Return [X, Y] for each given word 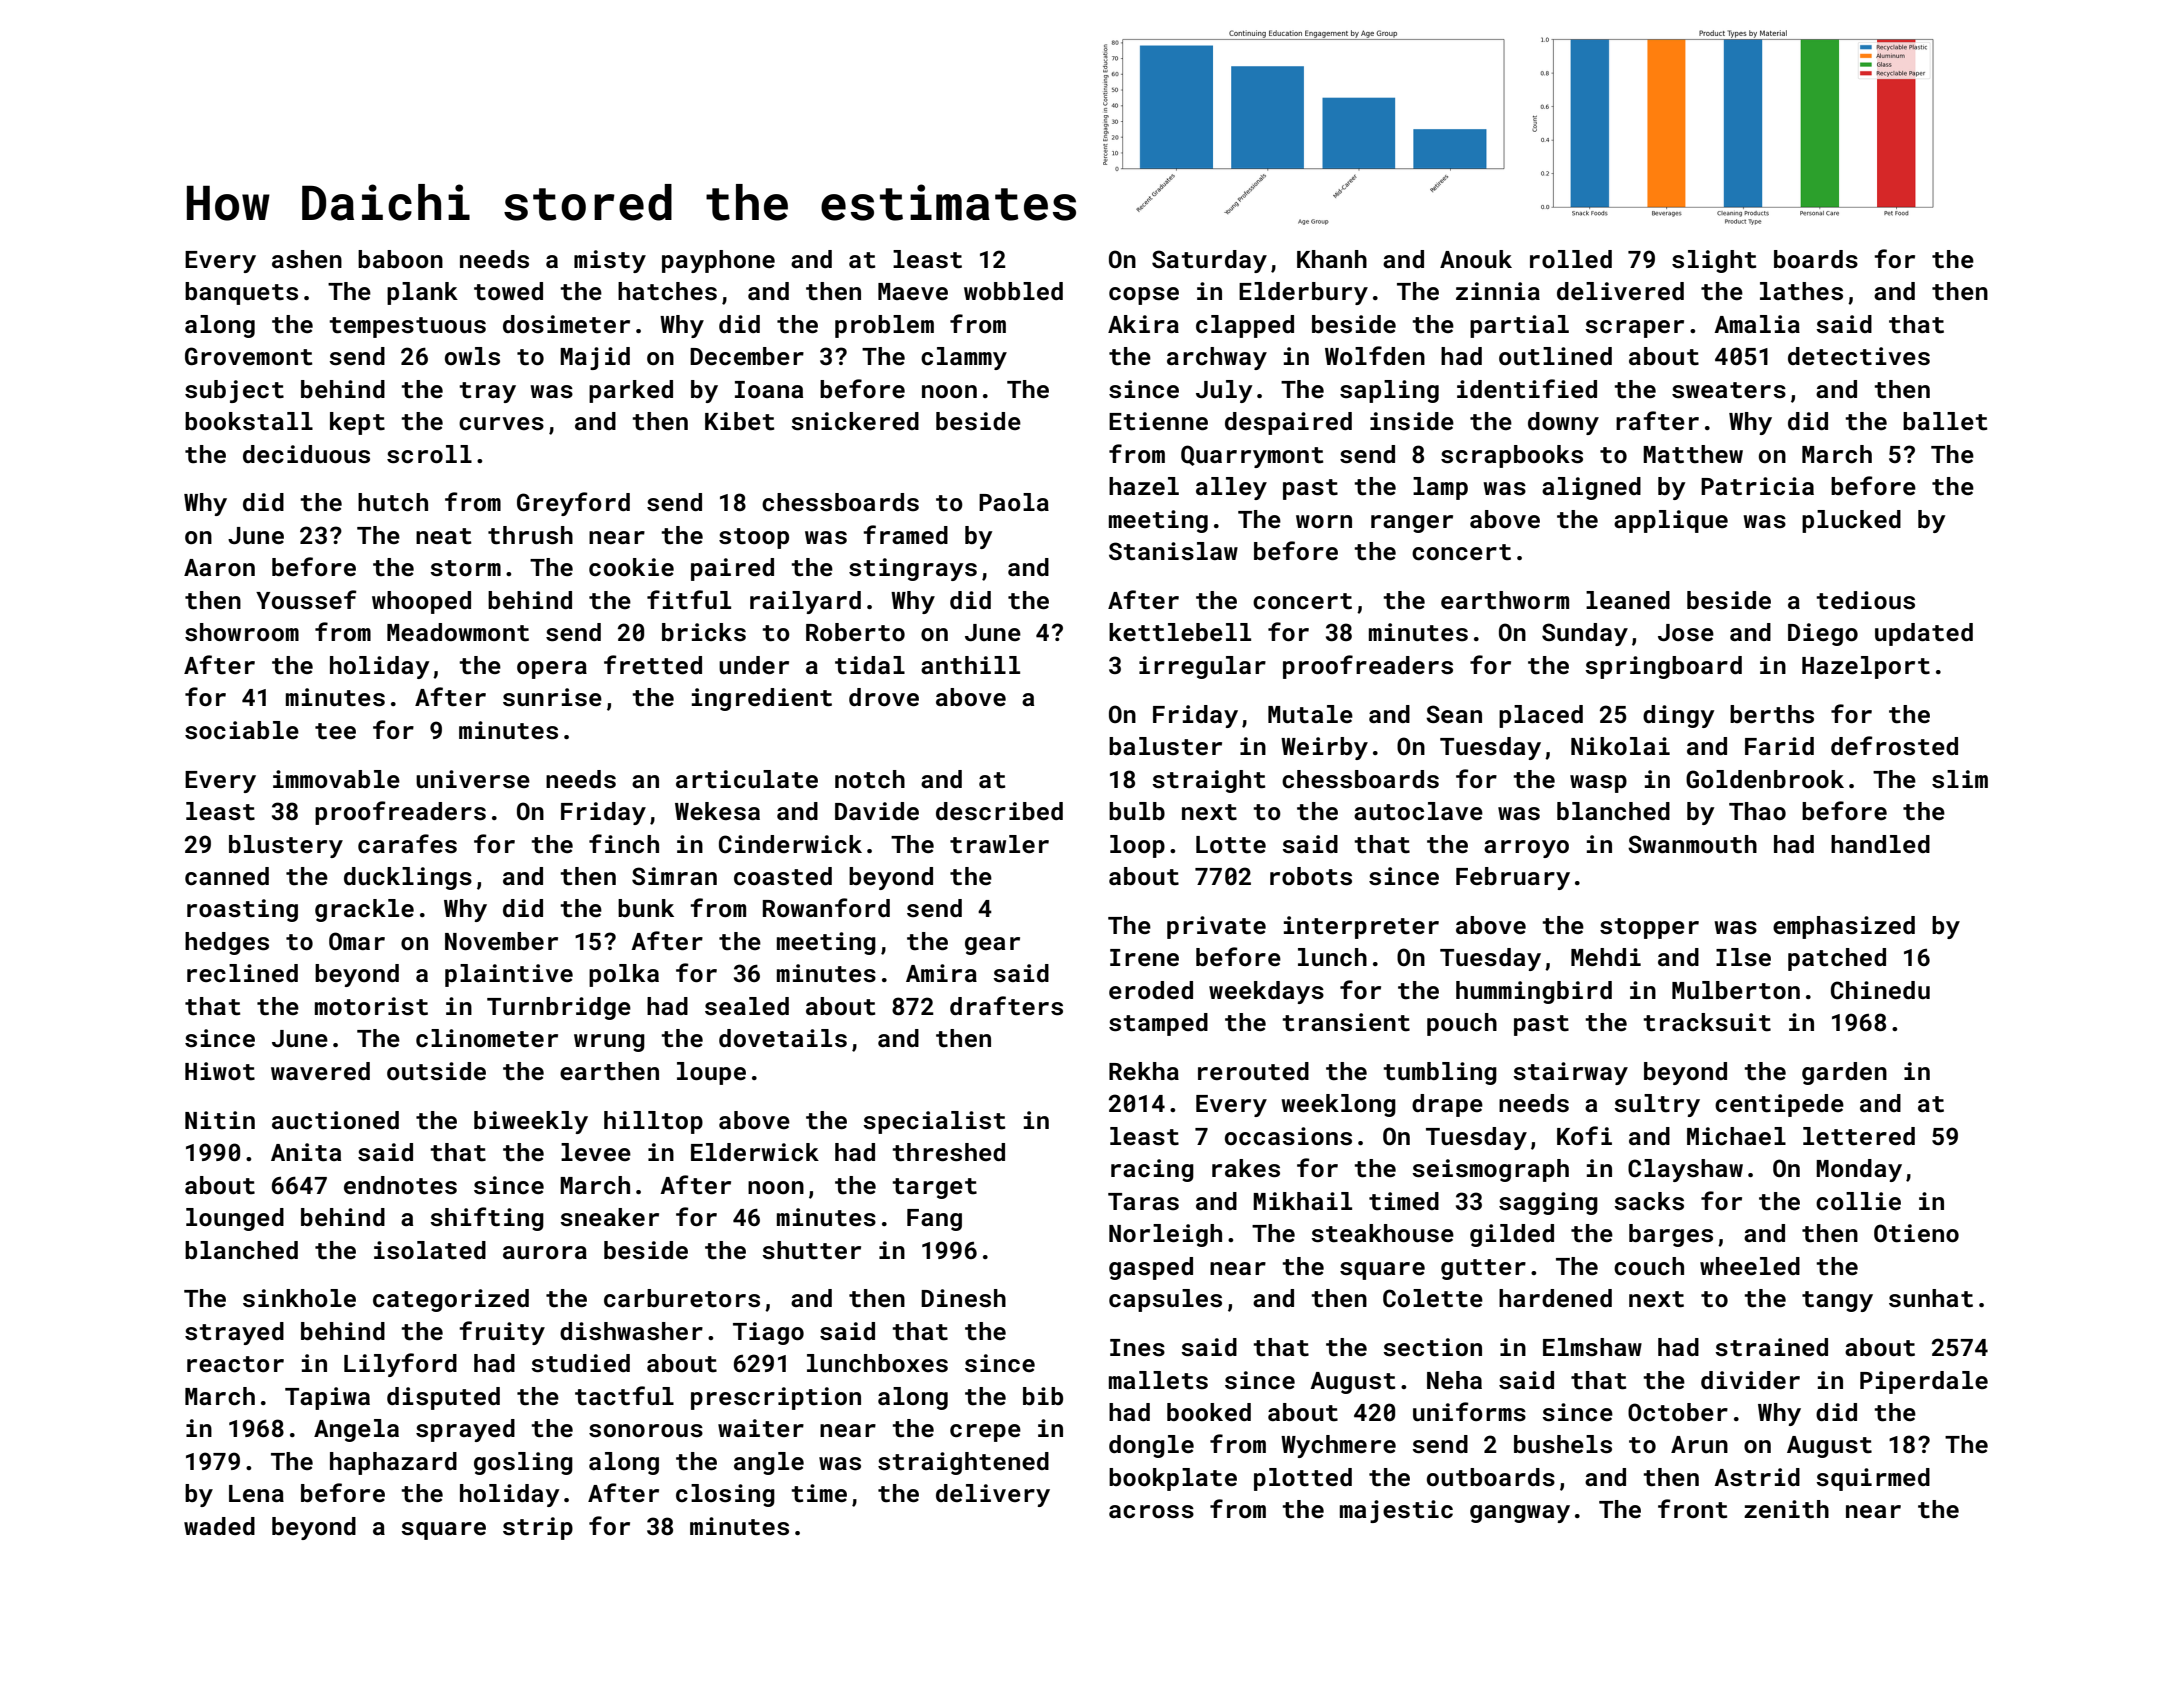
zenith [1786, 1509]
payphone [718, 261]
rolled [1571, 259]
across [1151, 1512]
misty [610, 261]
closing [725, 1495]
